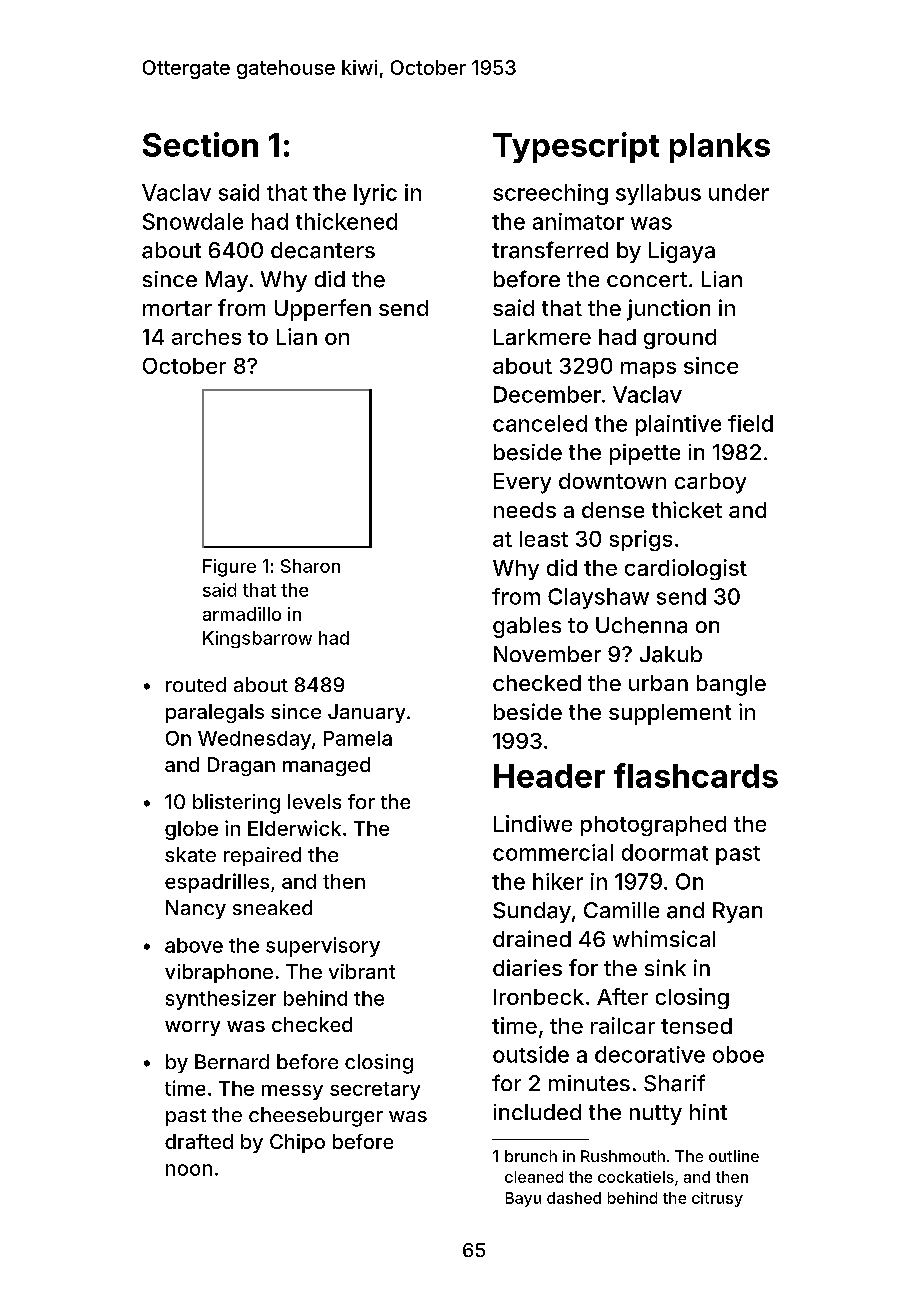 The height and width of the document is (1311, 924). I want to click on supplement, so click(670, 714).
